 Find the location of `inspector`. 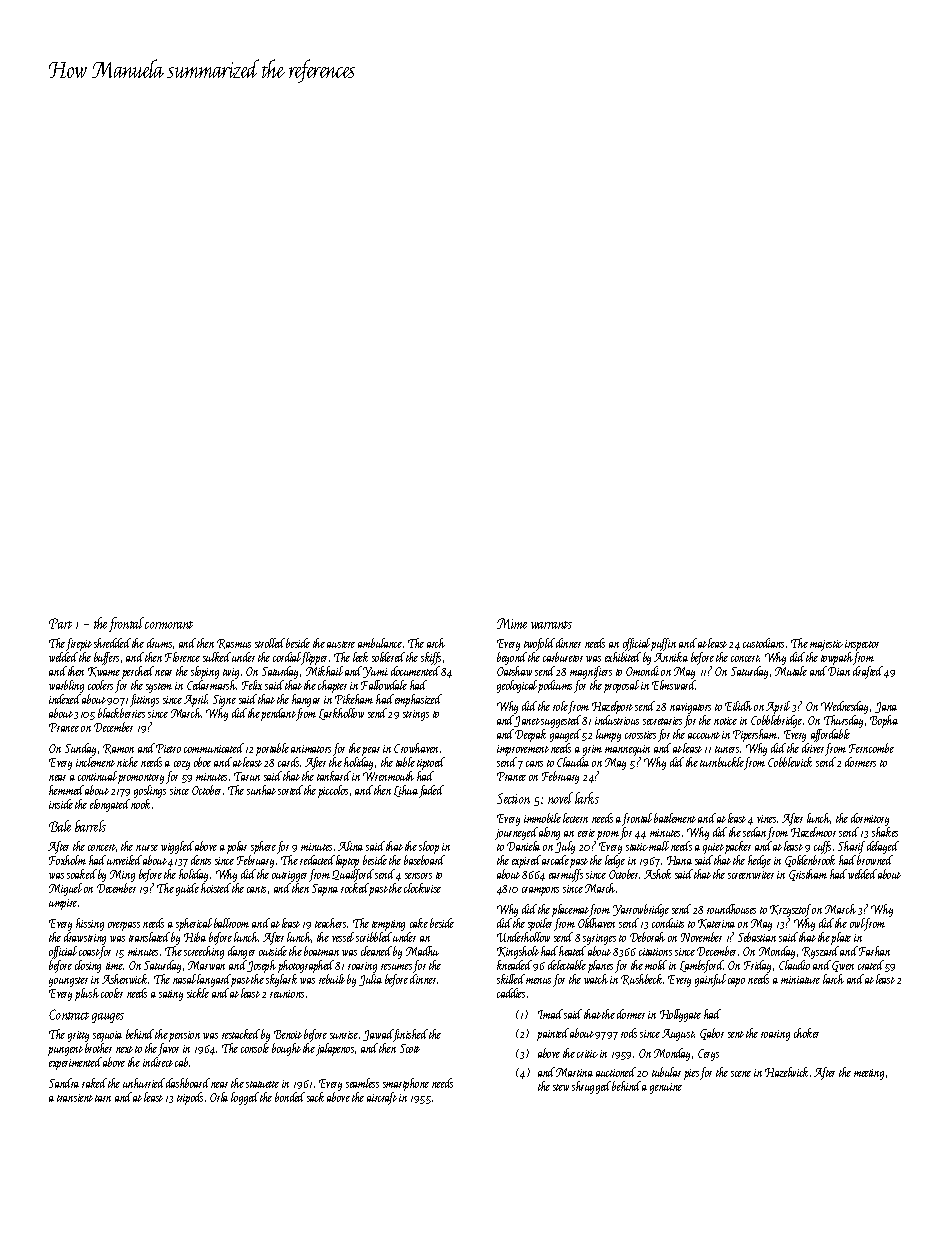

inspector is located at coordinates (862, 645).
